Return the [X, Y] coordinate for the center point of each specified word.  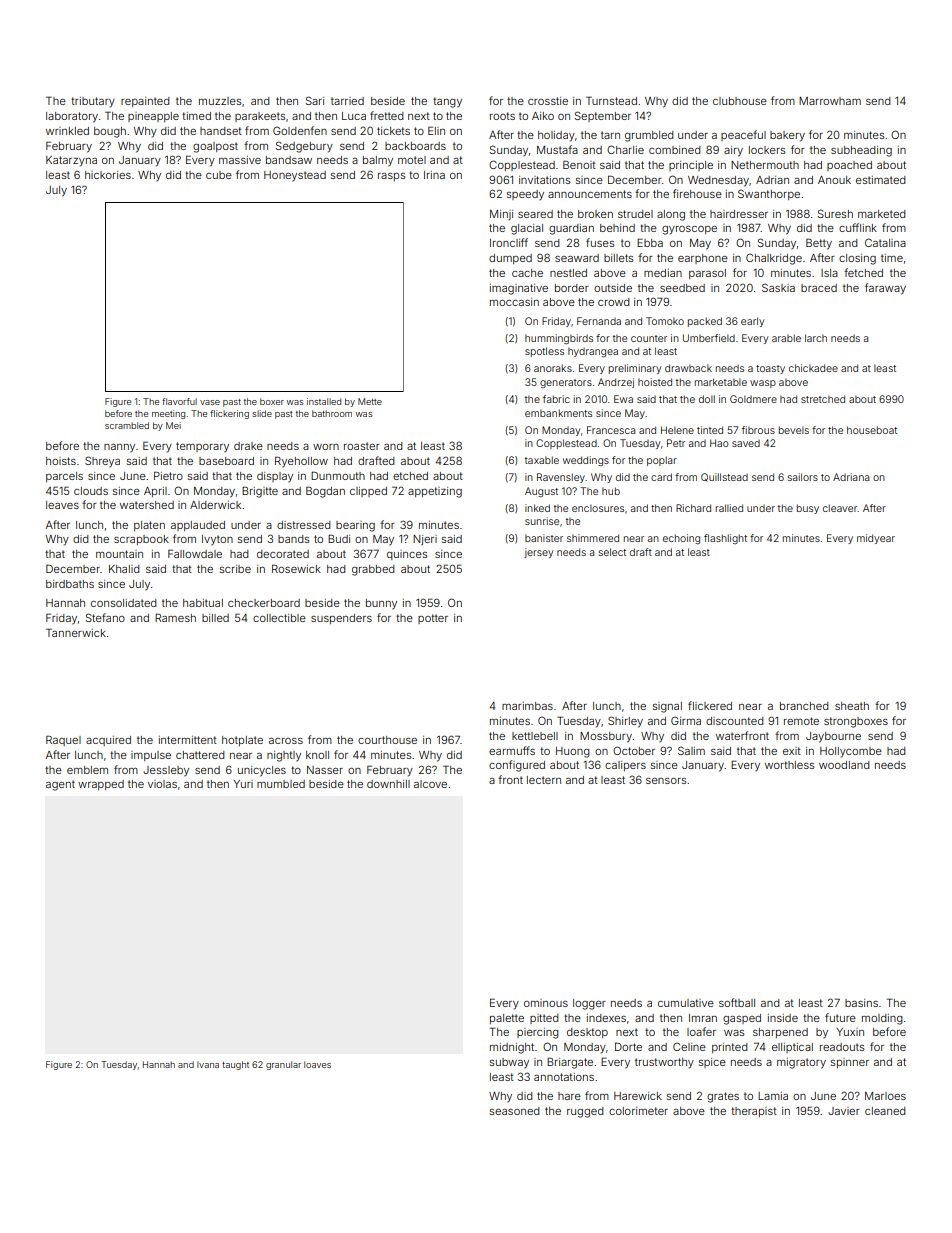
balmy [378, 161]
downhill [388, 784]
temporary [202, 447]
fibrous [758, 430]
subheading [861, 151]
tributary [93, 102]
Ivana [208, 1064]
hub [611, 491]
